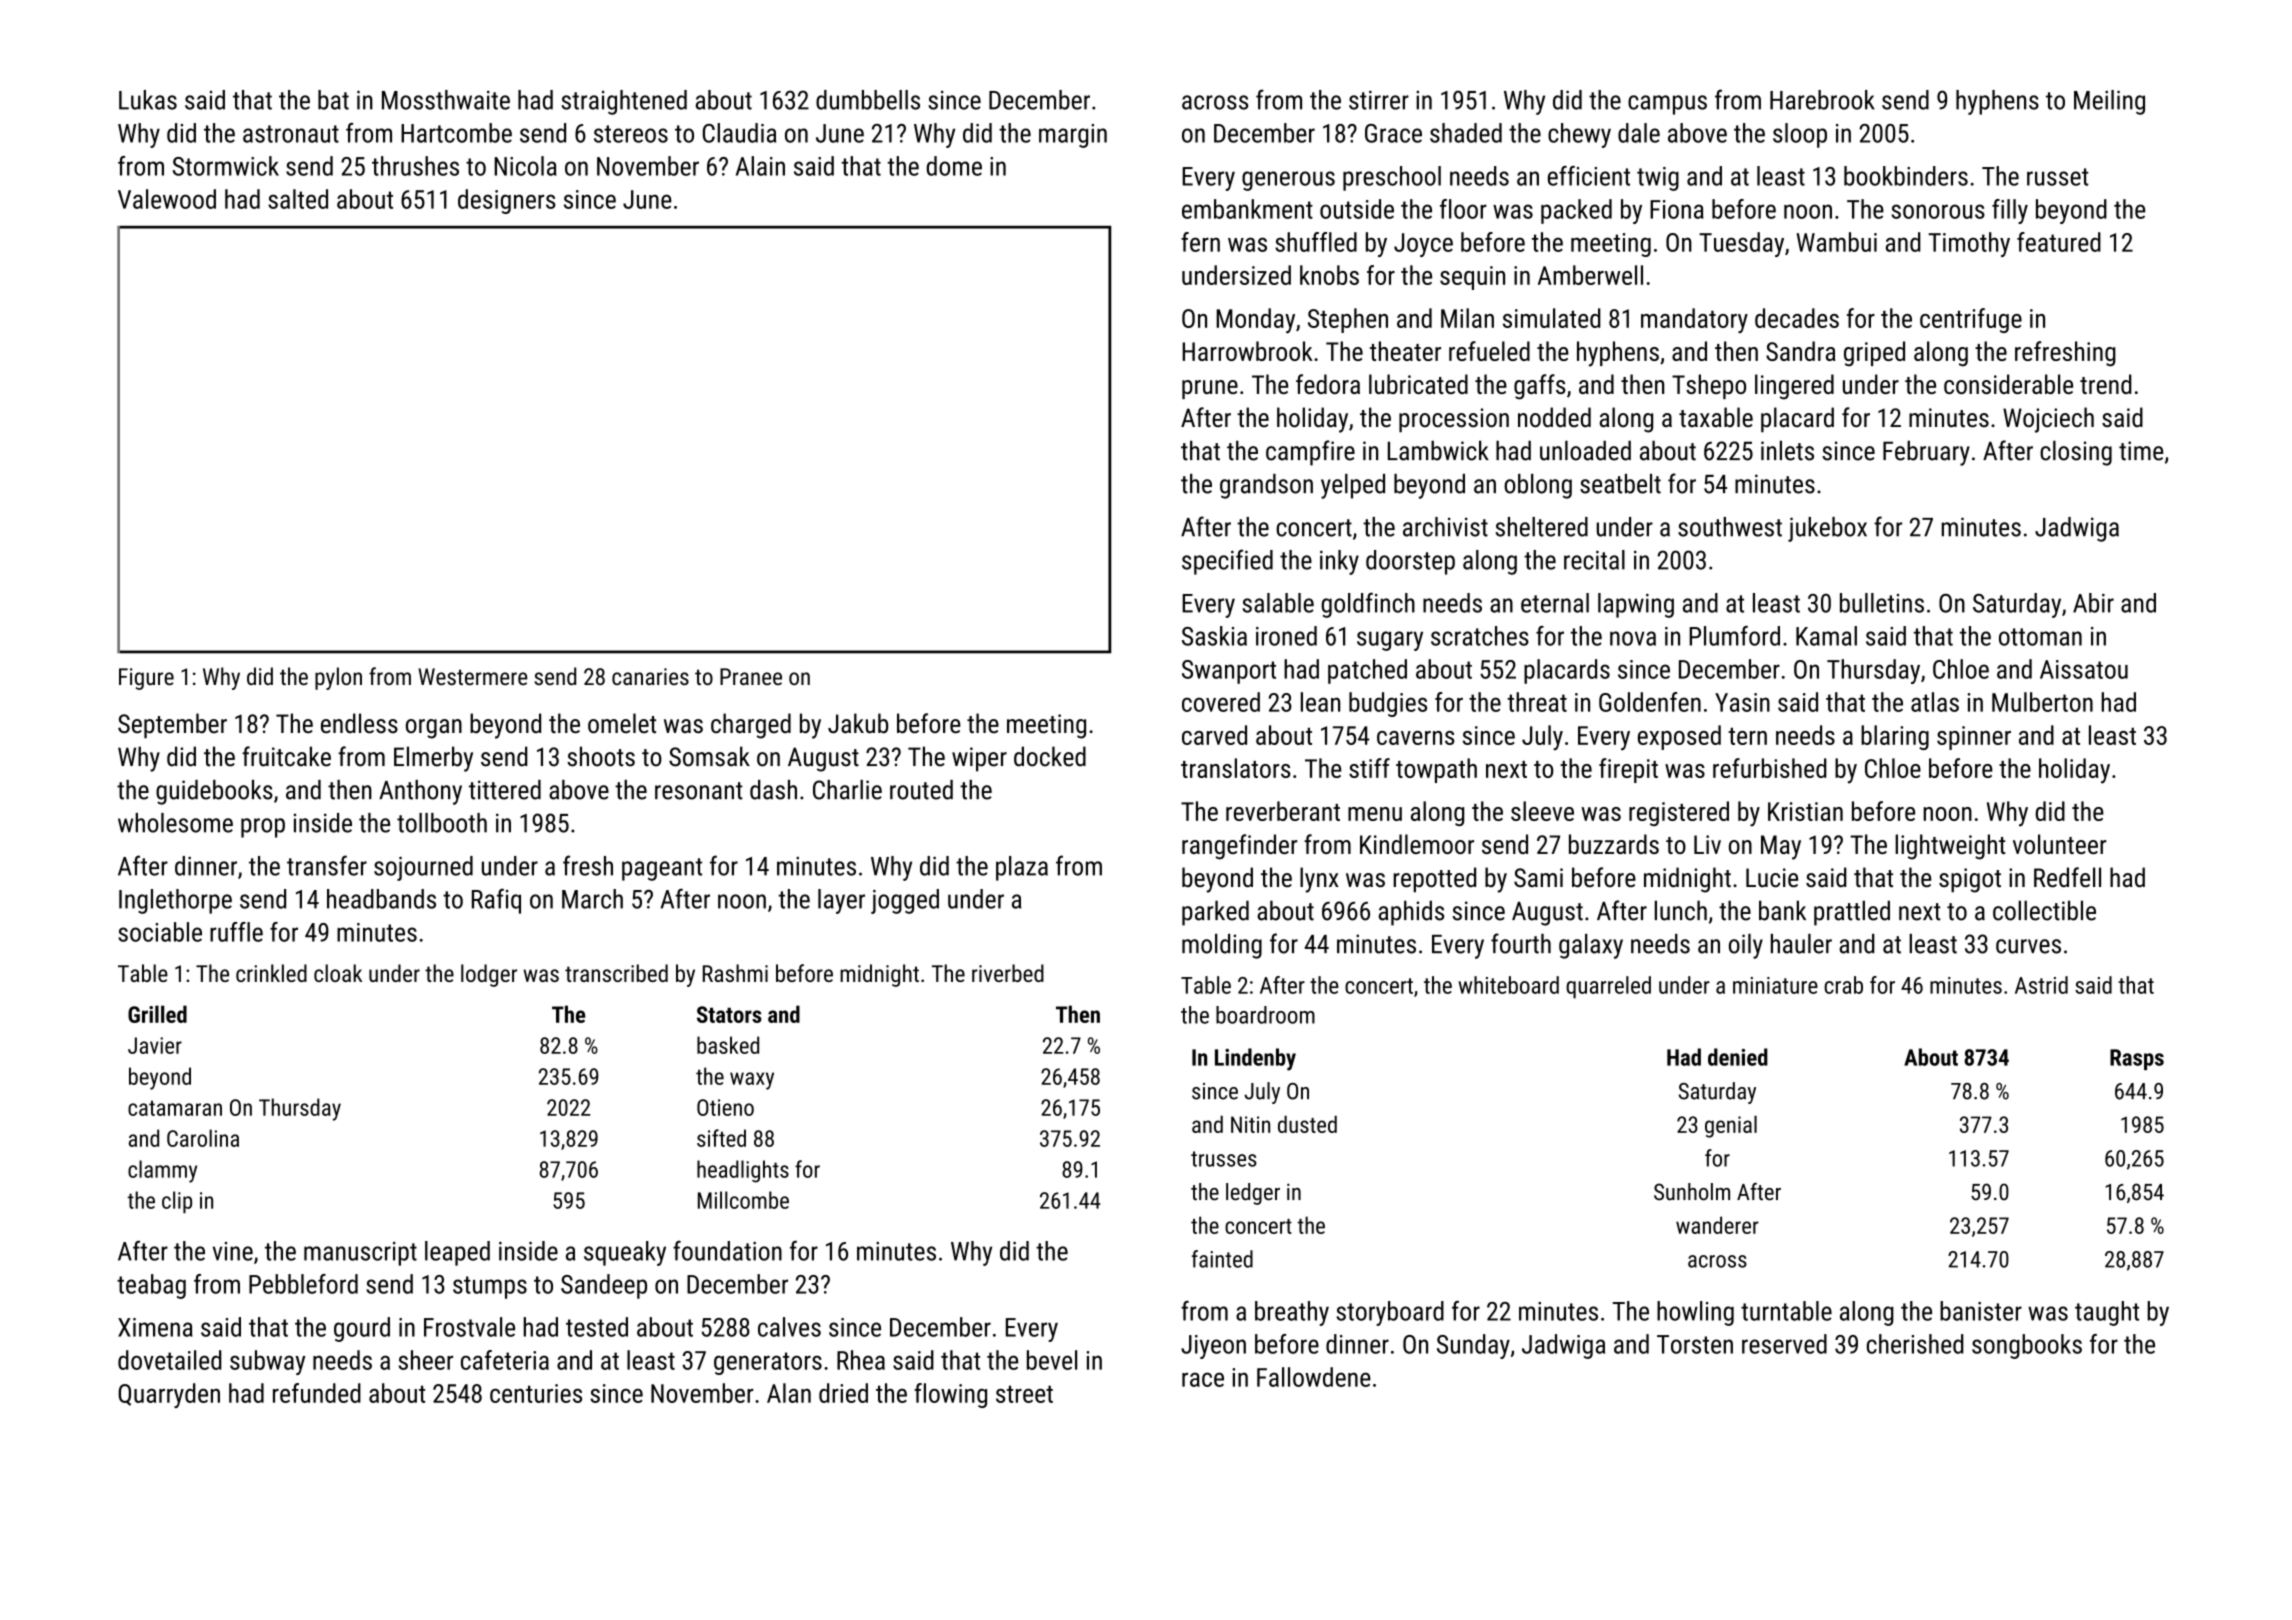 The image size is (2292, 1620). What do you see at coordinates (2042, 702) in the page?
I see `Mulberton` at bounding box center [2042, 702].
